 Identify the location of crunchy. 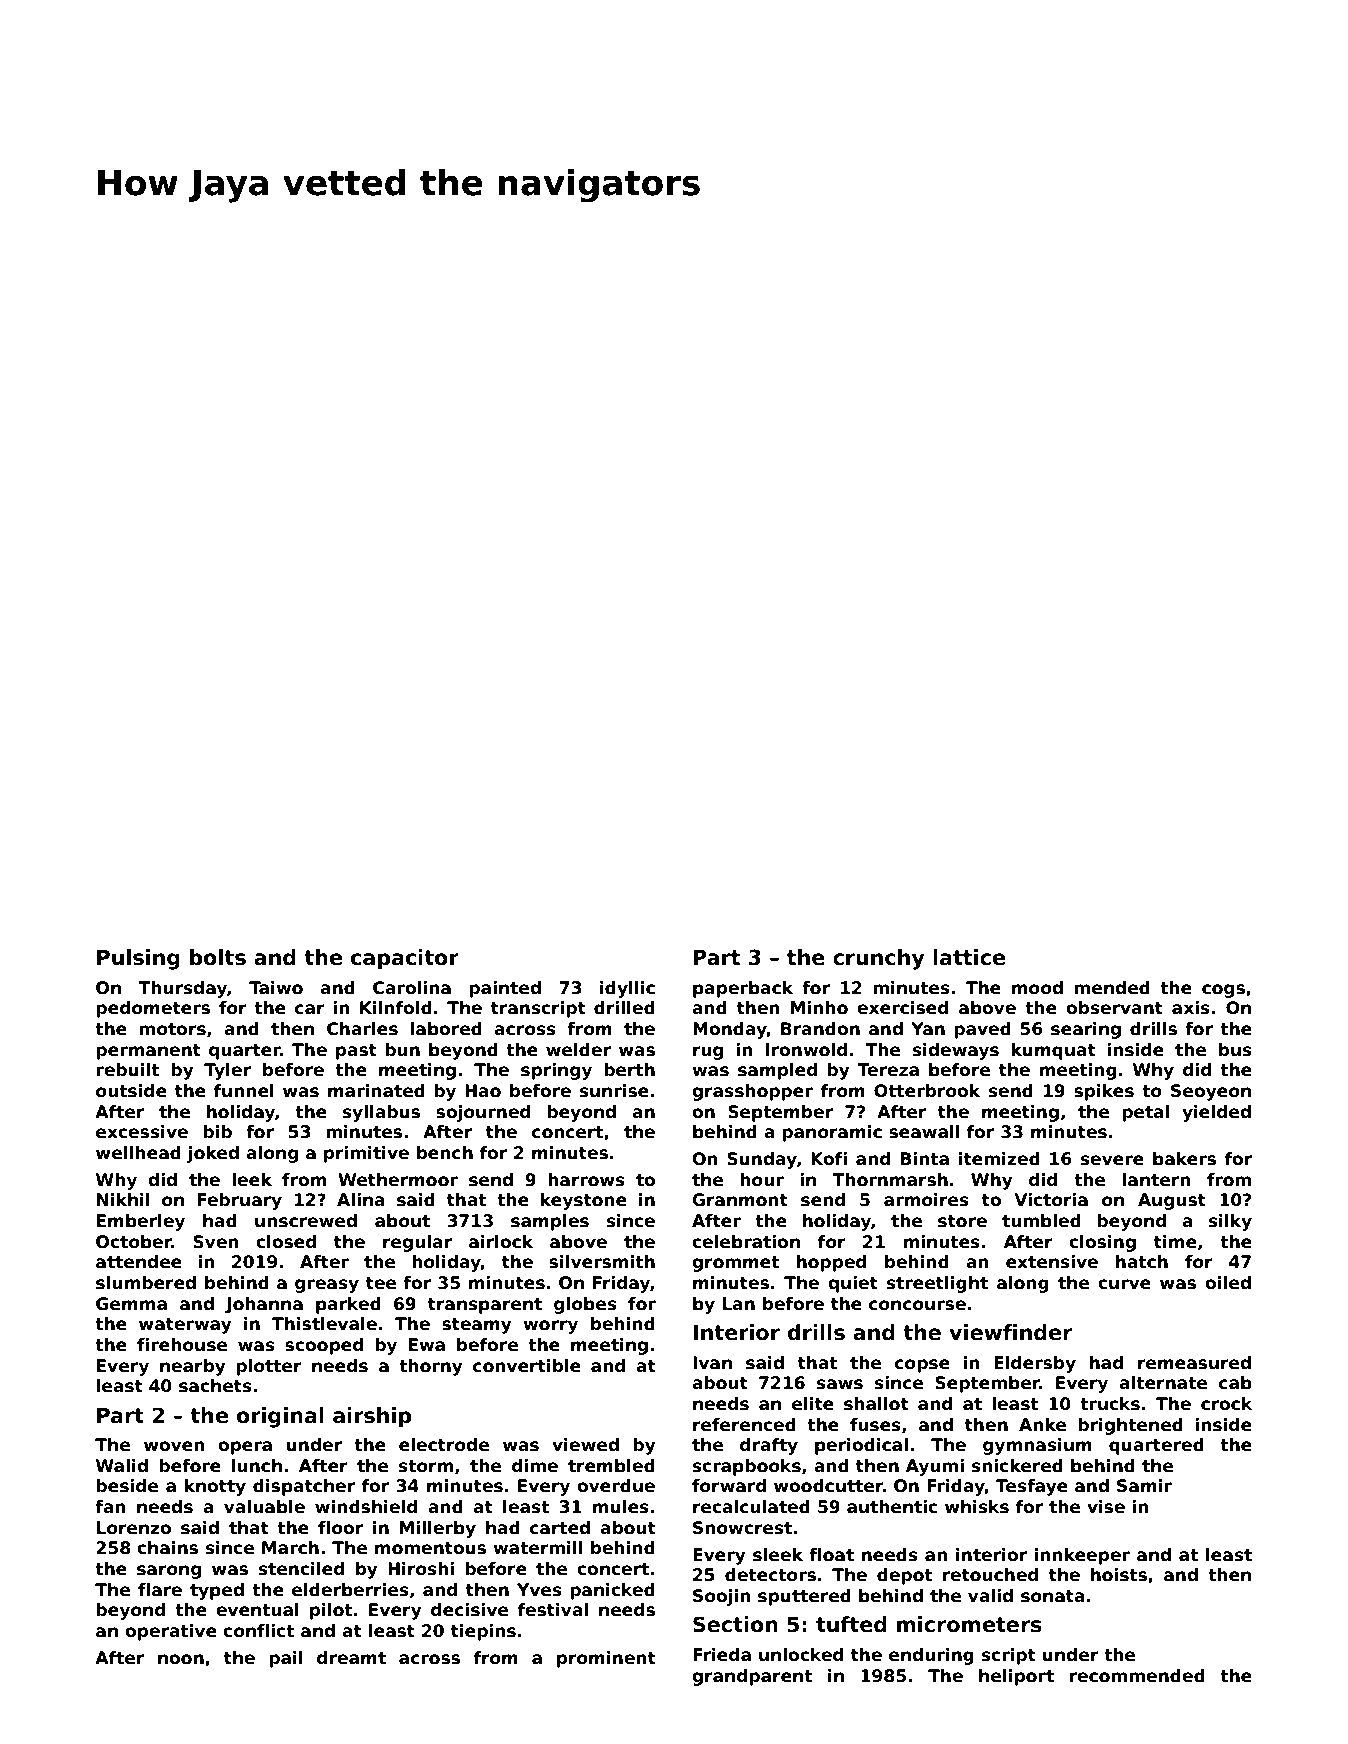
(878, 959).
